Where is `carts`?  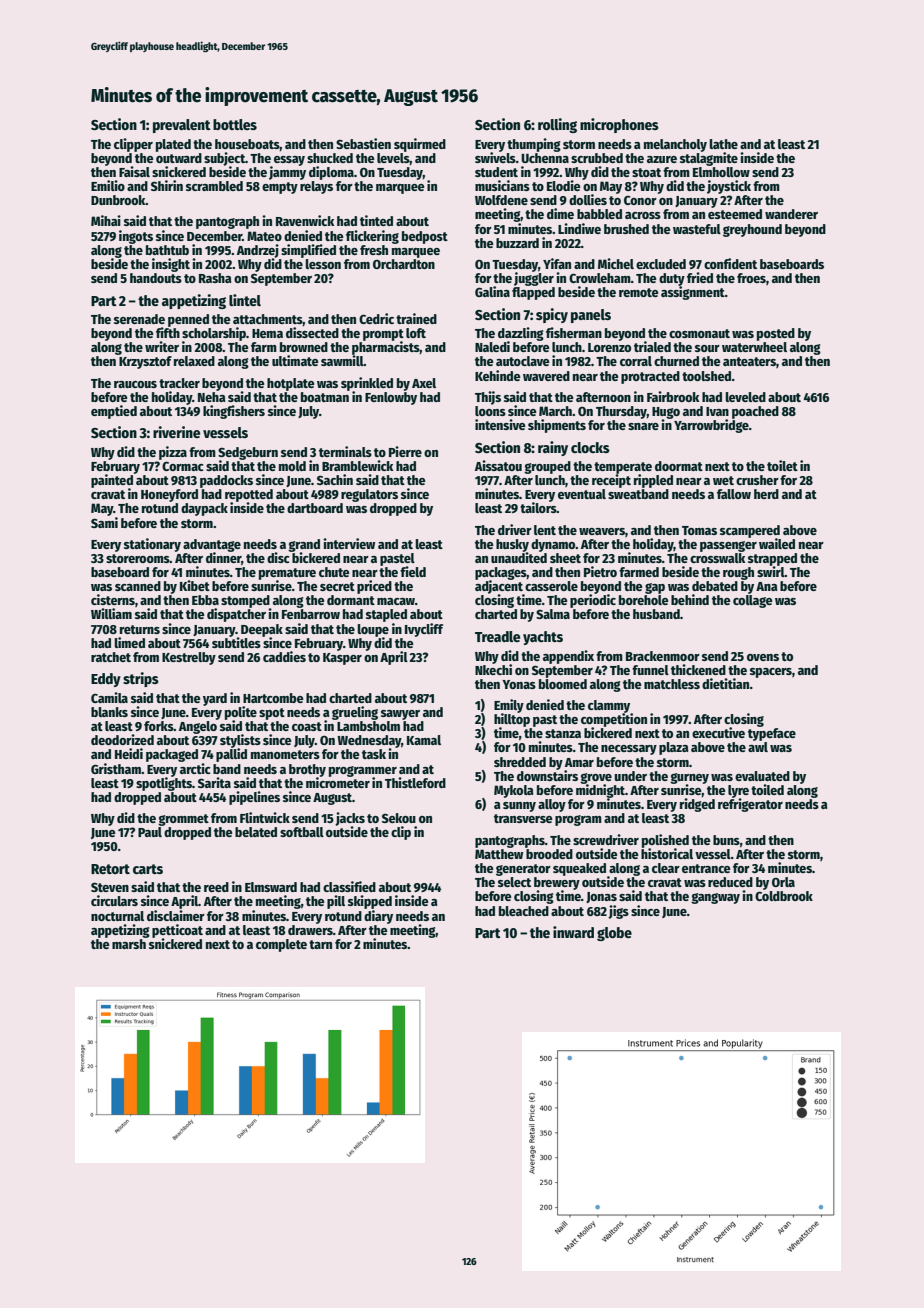 carts is located at coordinates (148, 869).
